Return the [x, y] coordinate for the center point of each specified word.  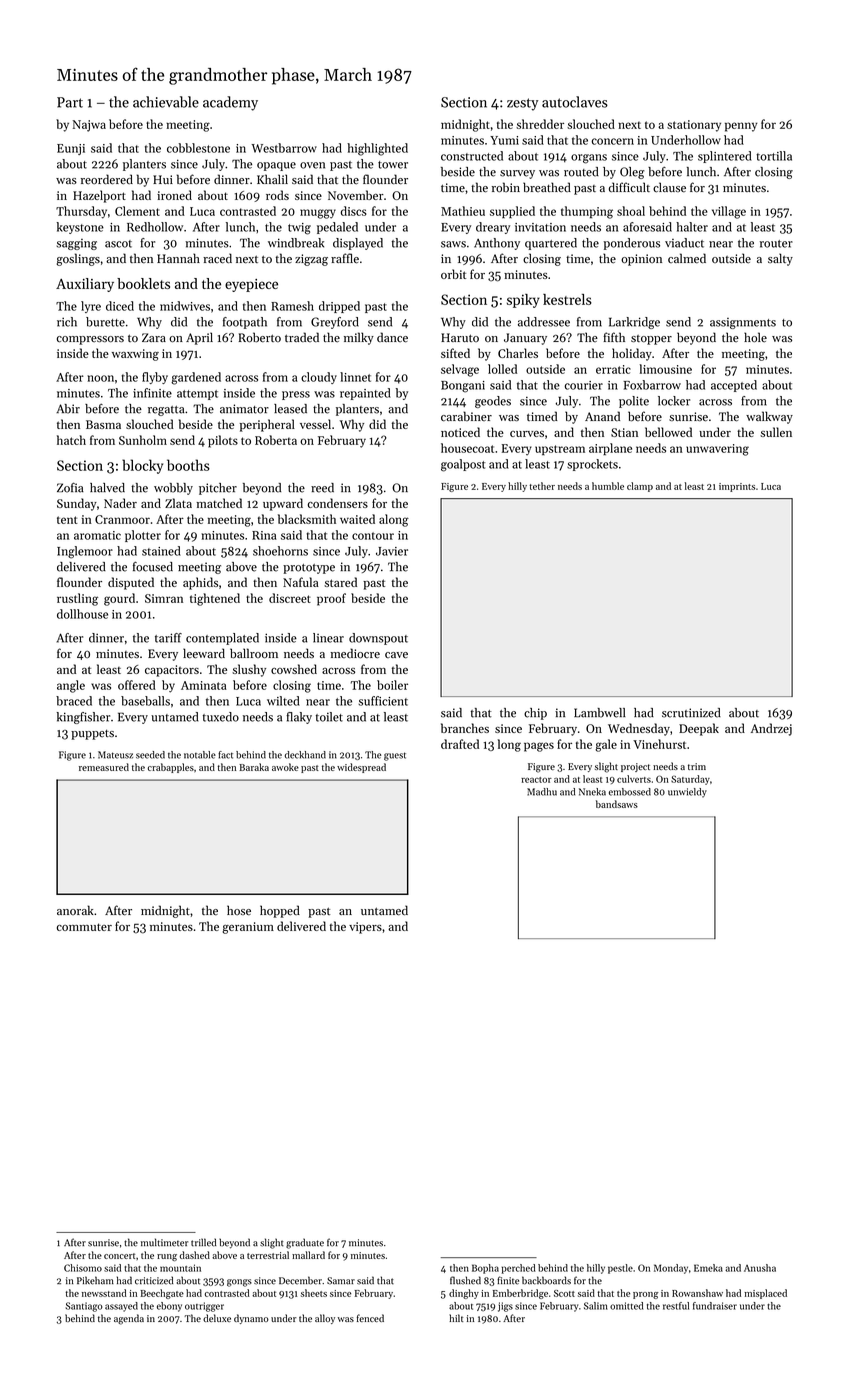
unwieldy [687, 793]
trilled [203, 1242]
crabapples [171, 768]
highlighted [377, 149]
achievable [166, 102]
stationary [694, 126]
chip [535, 714]
